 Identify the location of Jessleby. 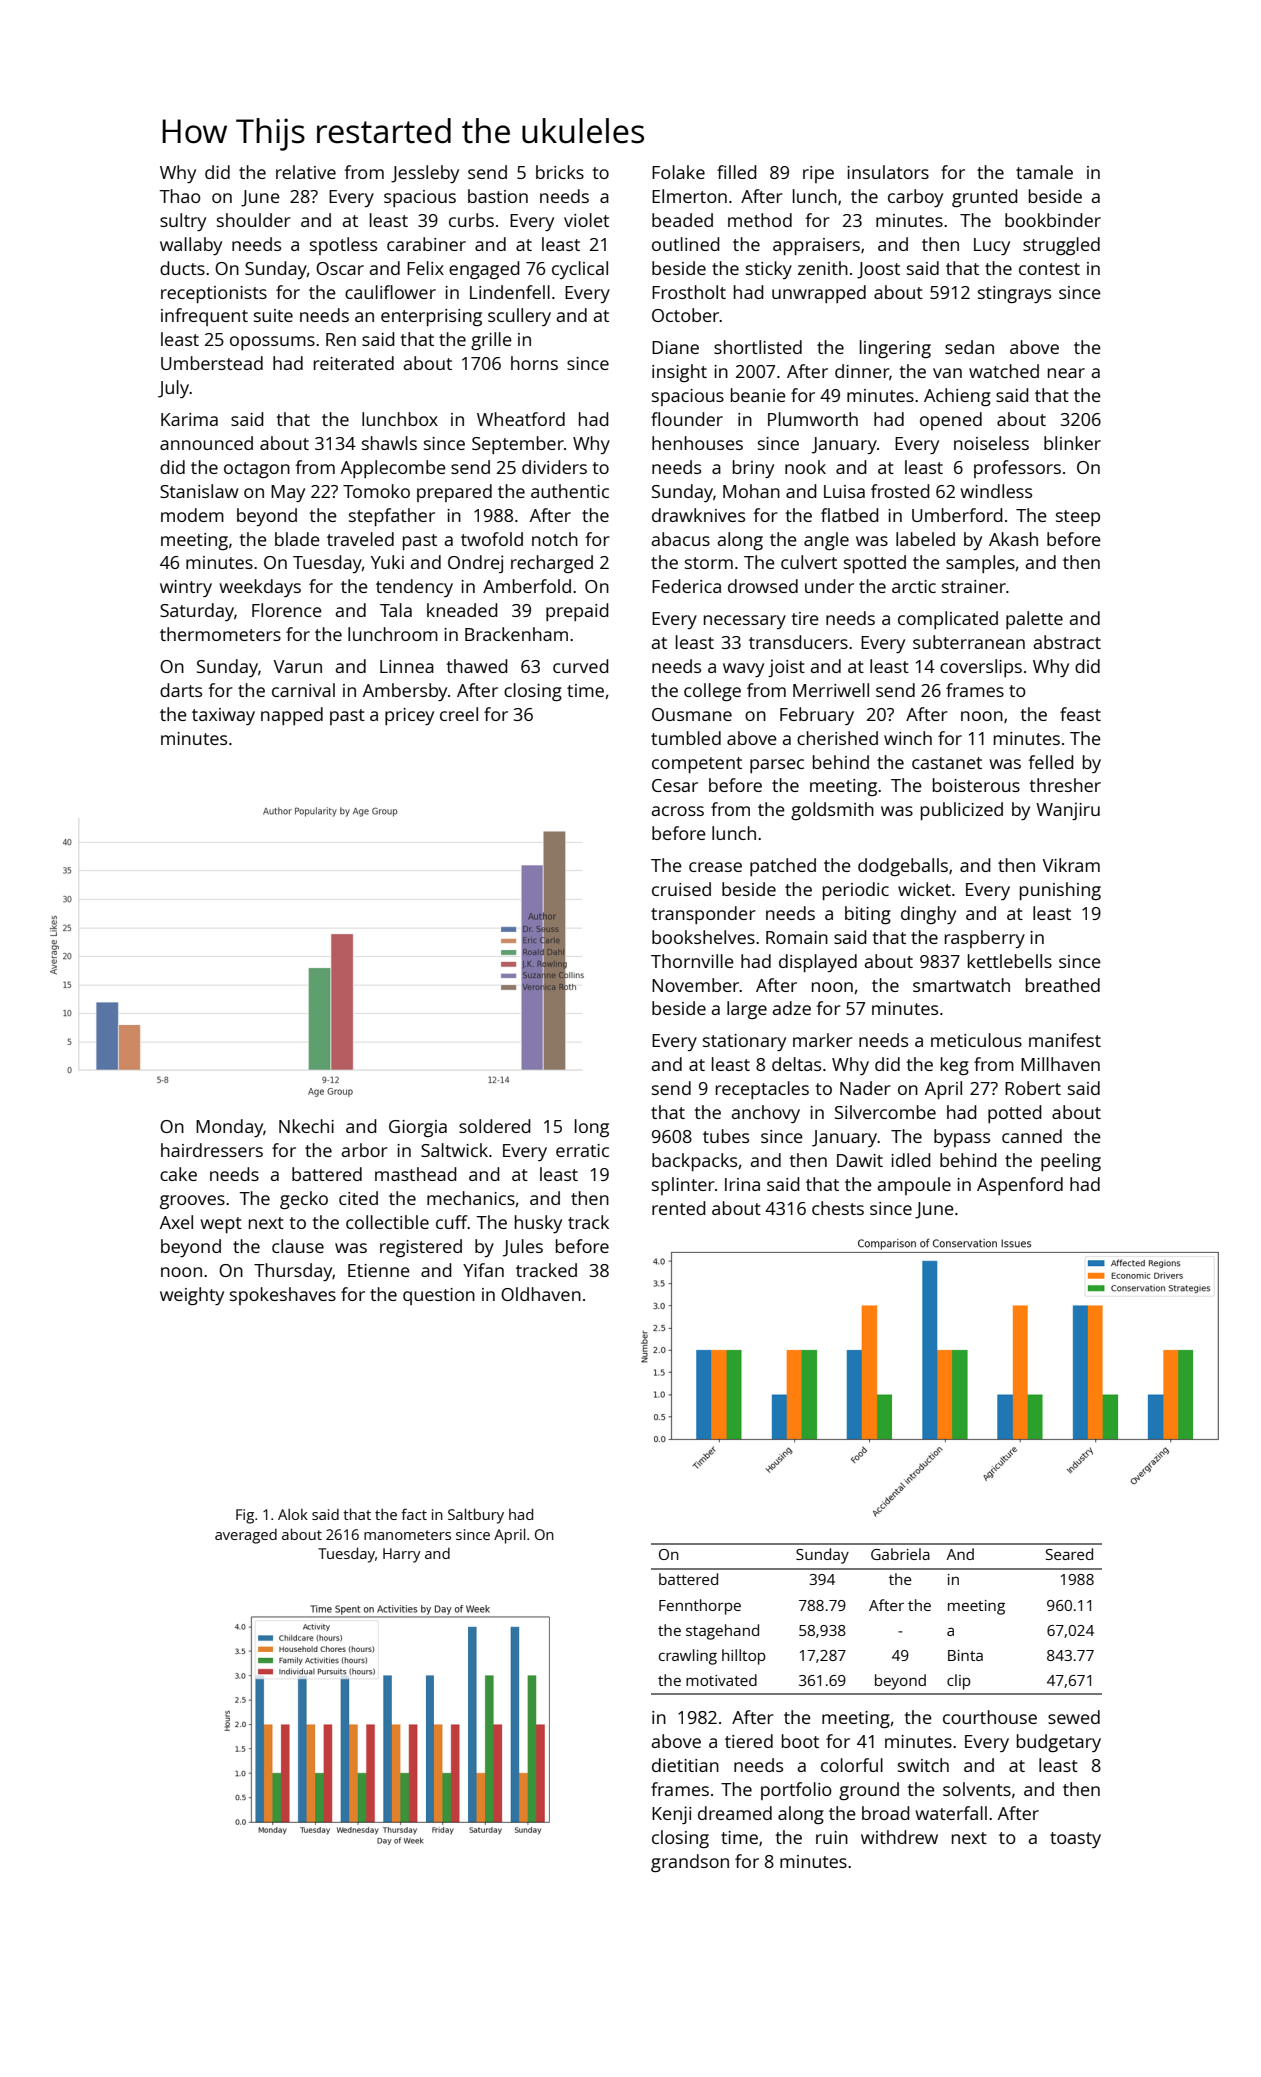
(425, 174).
